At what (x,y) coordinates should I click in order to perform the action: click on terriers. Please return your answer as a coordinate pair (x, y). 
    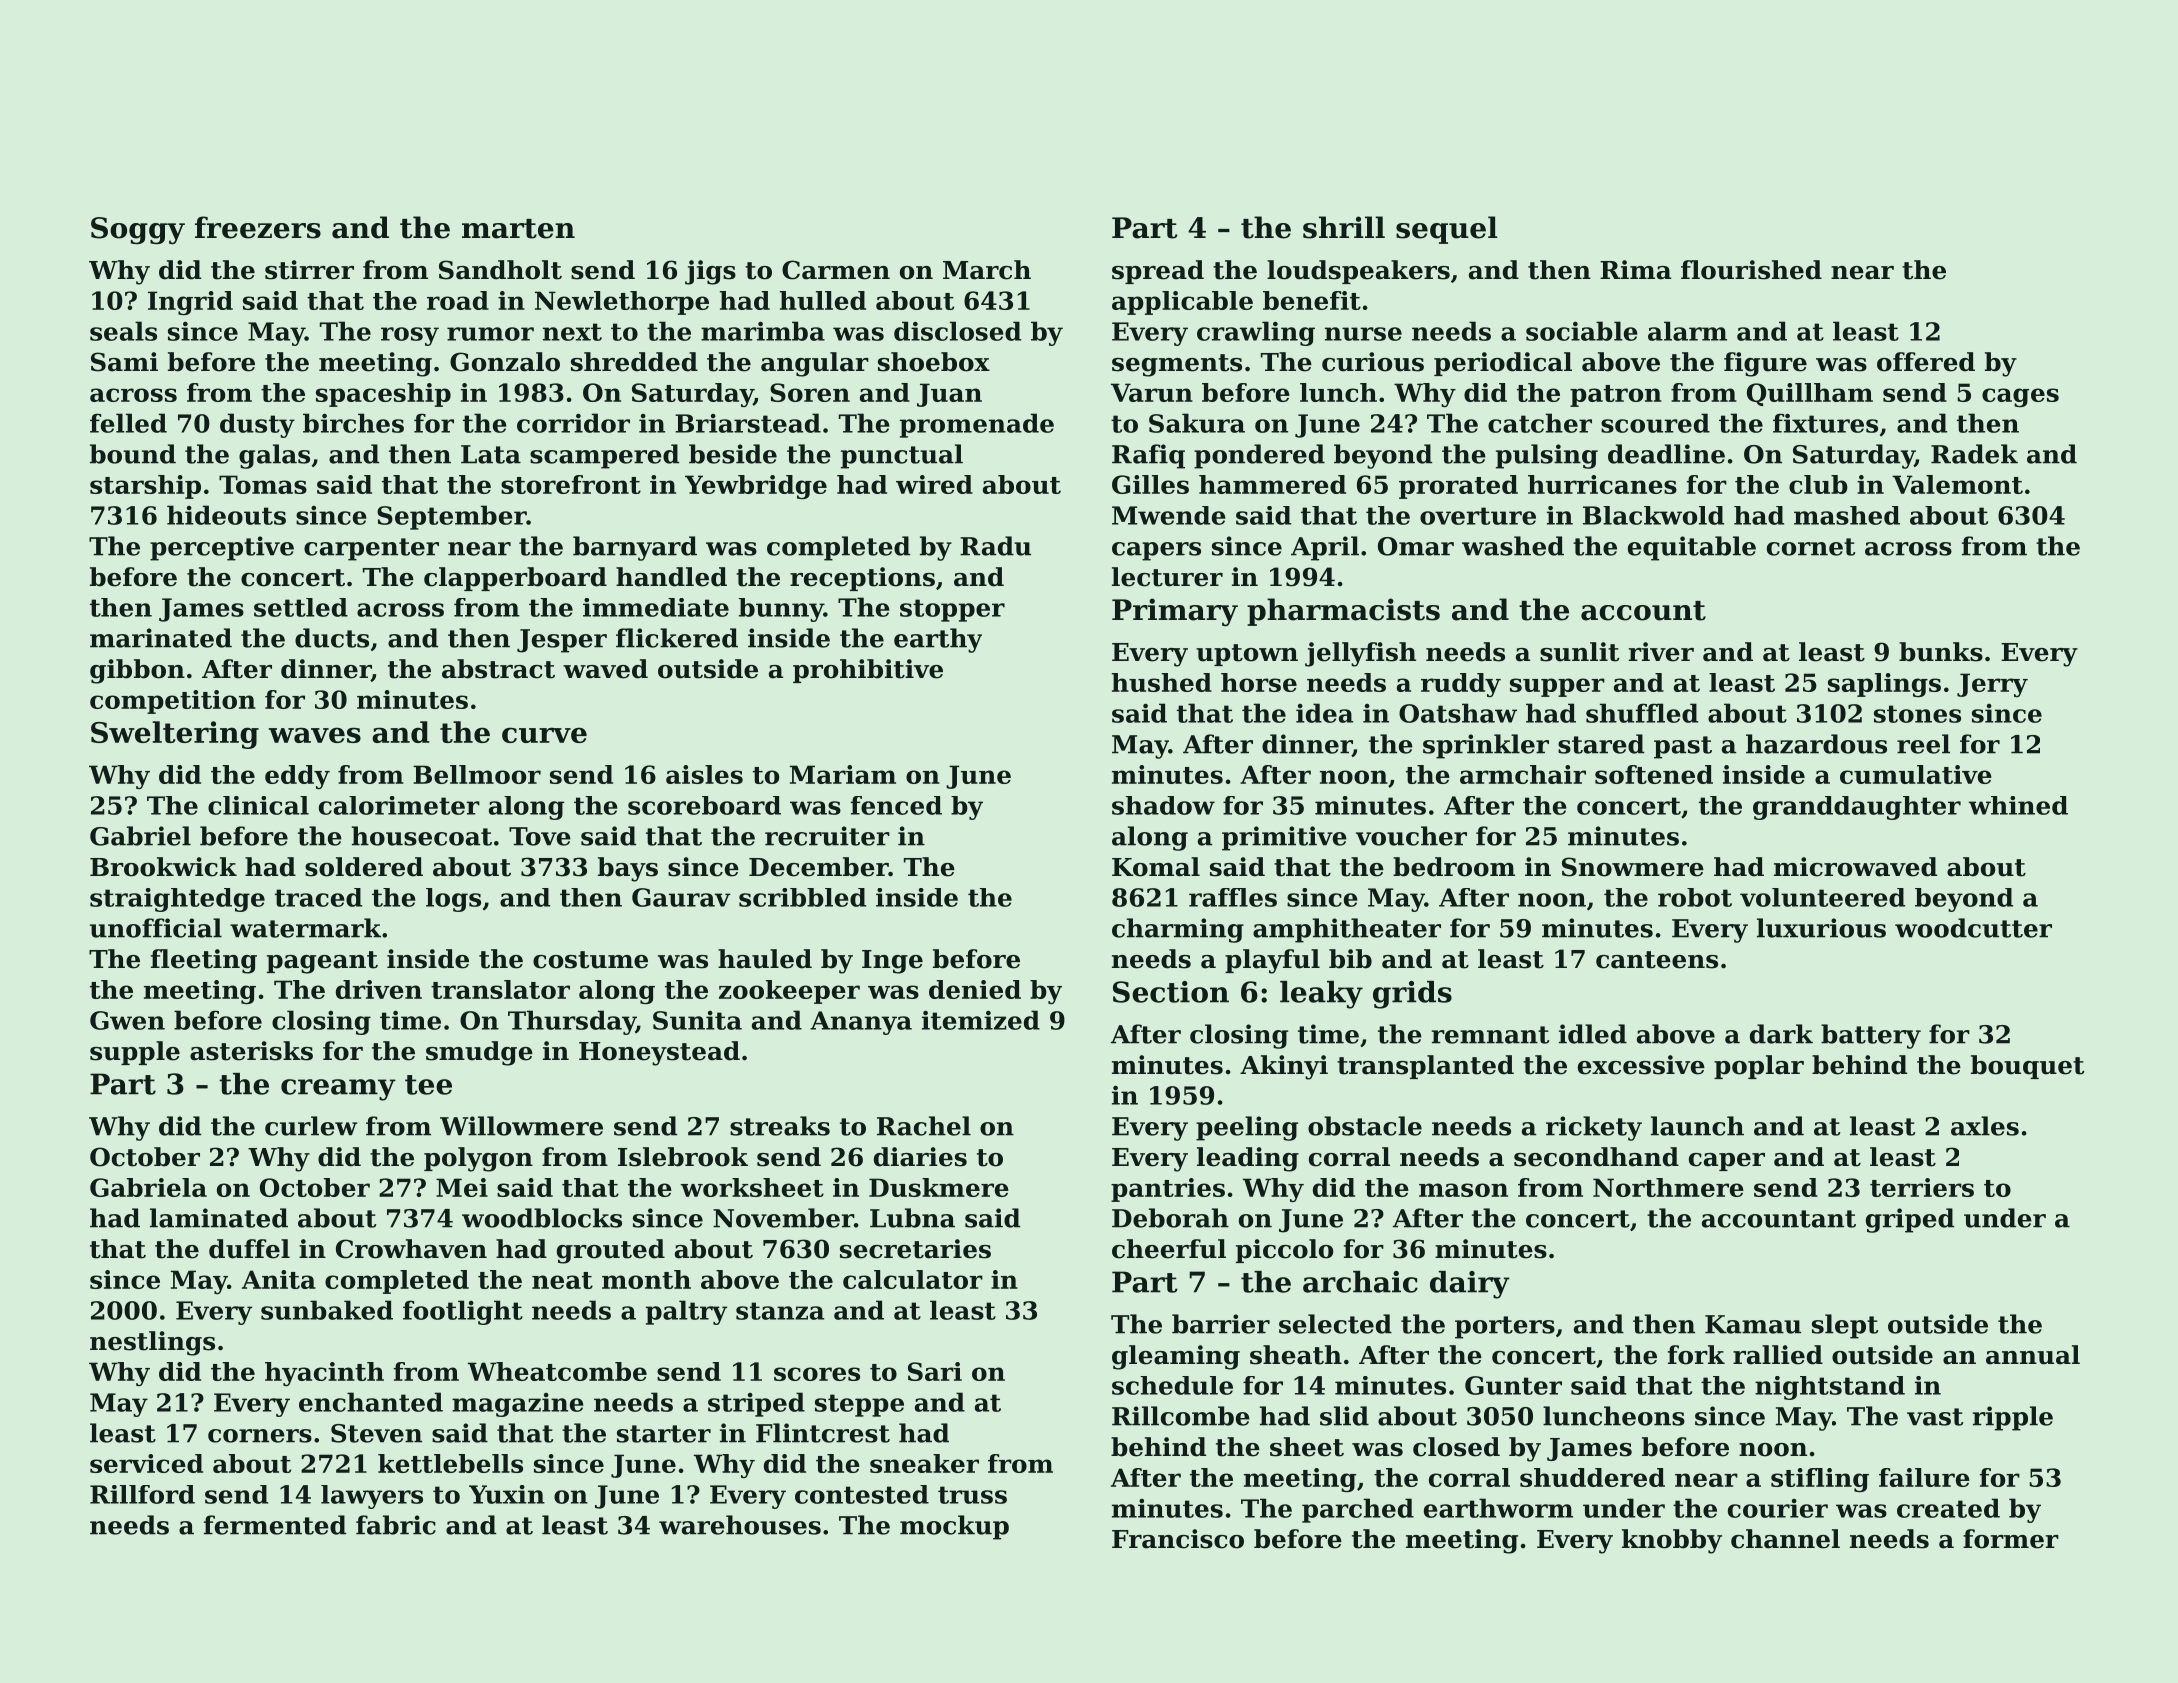
    Looking at the image, I should click on (1922, 1187).
